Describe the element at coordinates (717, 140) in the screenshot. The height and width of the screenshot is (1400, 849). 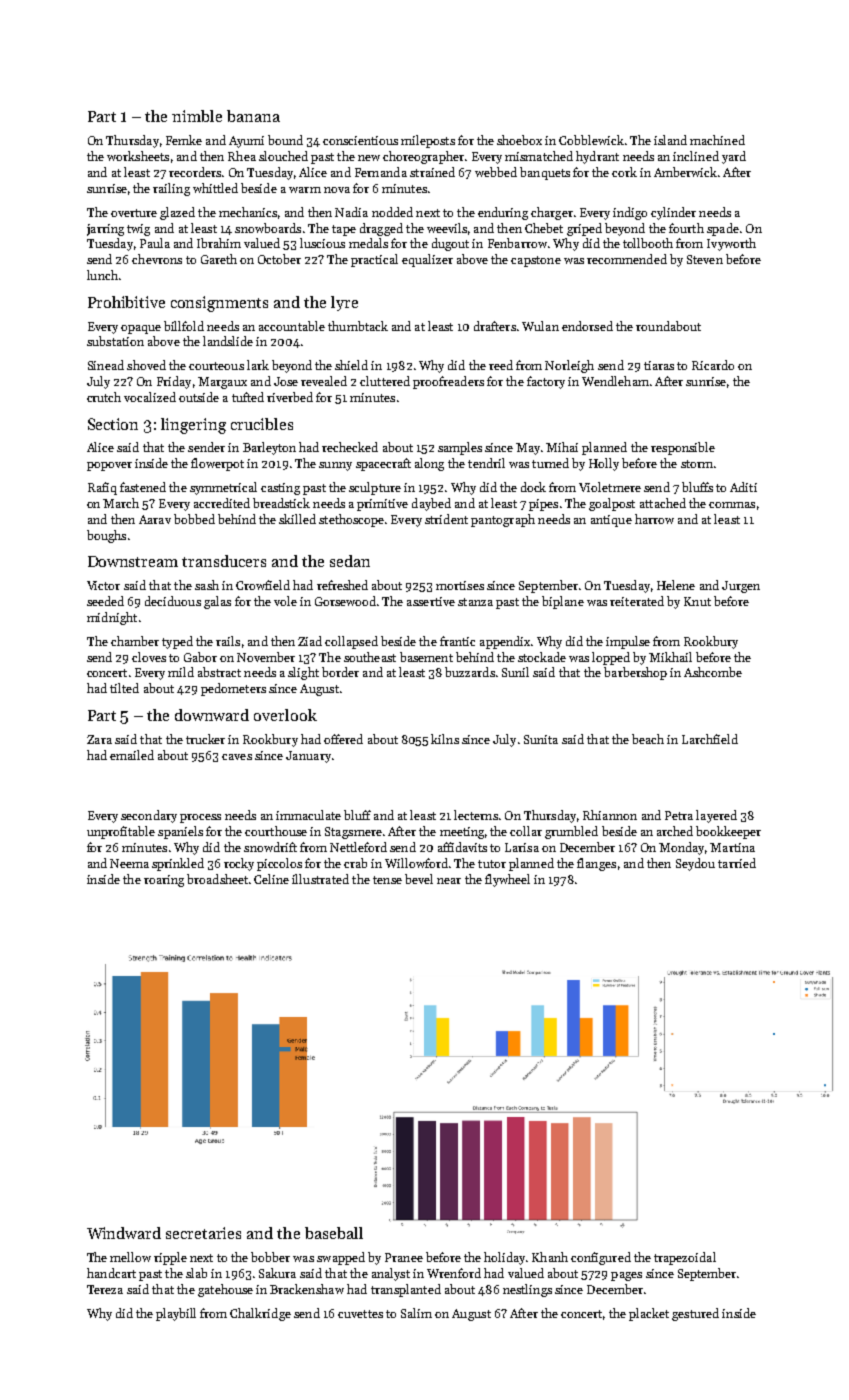
I see `machined` at that location.
